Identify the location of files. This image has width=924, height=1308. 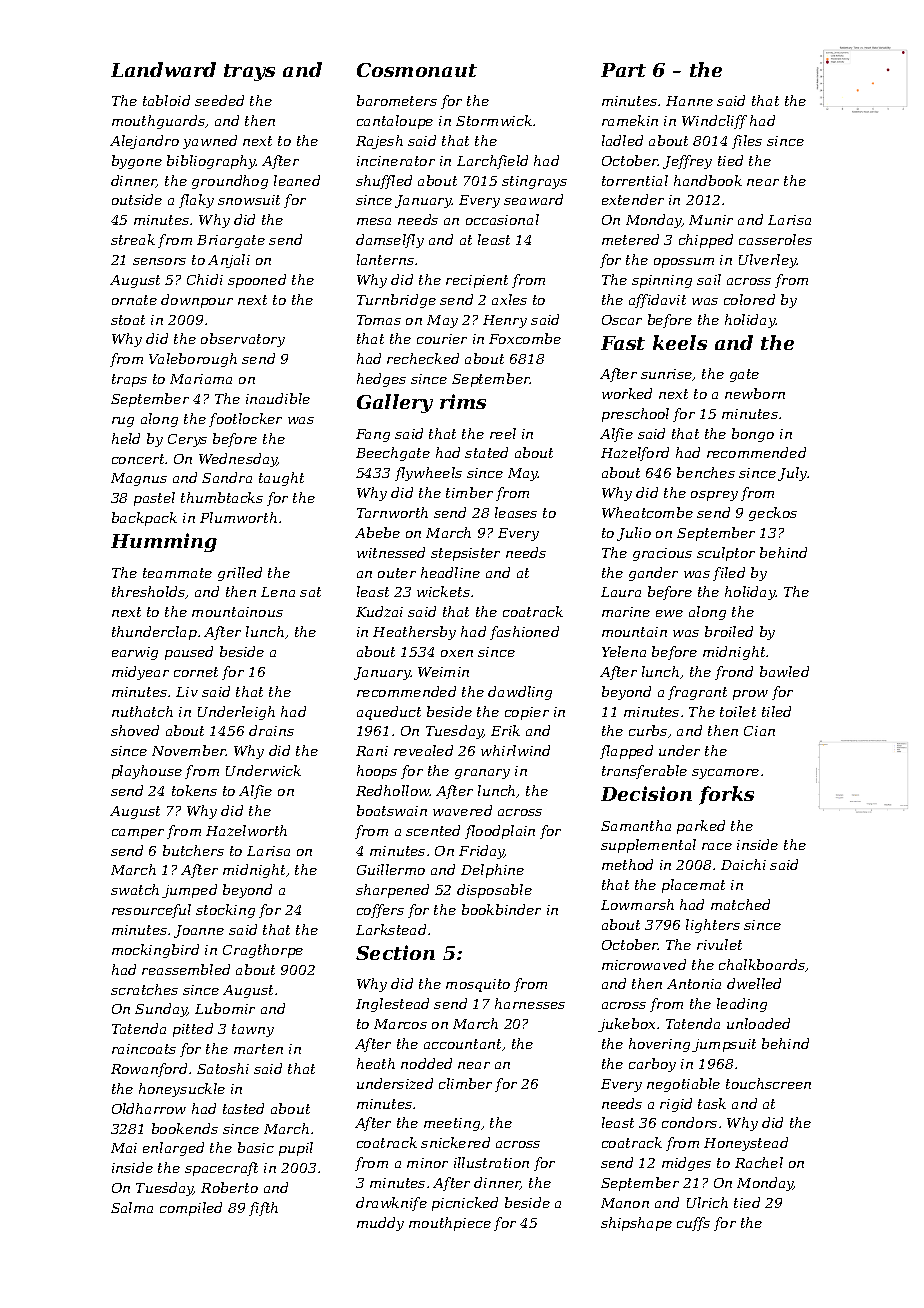
(747, 142).
